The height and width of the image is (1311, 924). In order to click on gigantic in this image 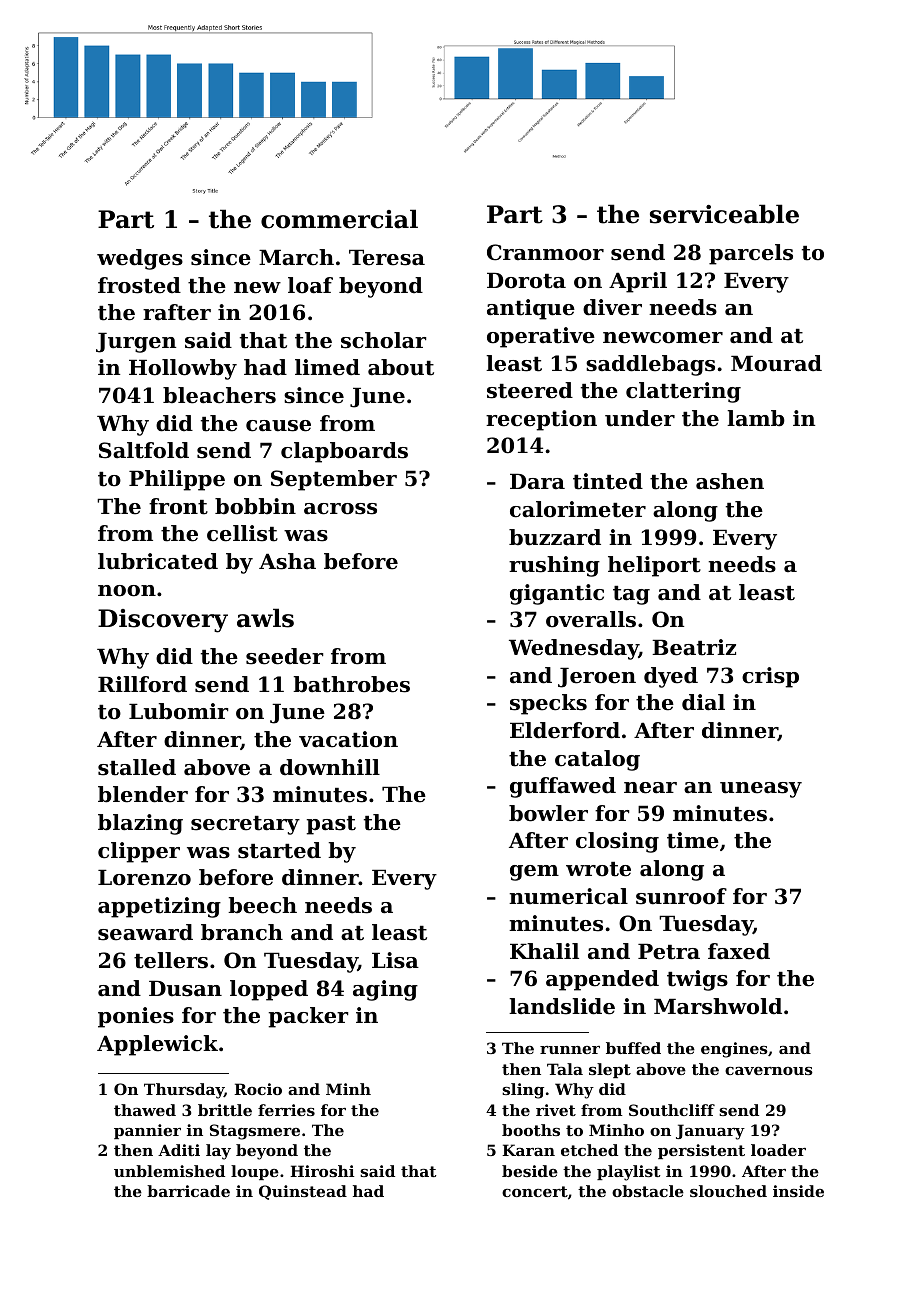, I will do `click(557, 594)`.
